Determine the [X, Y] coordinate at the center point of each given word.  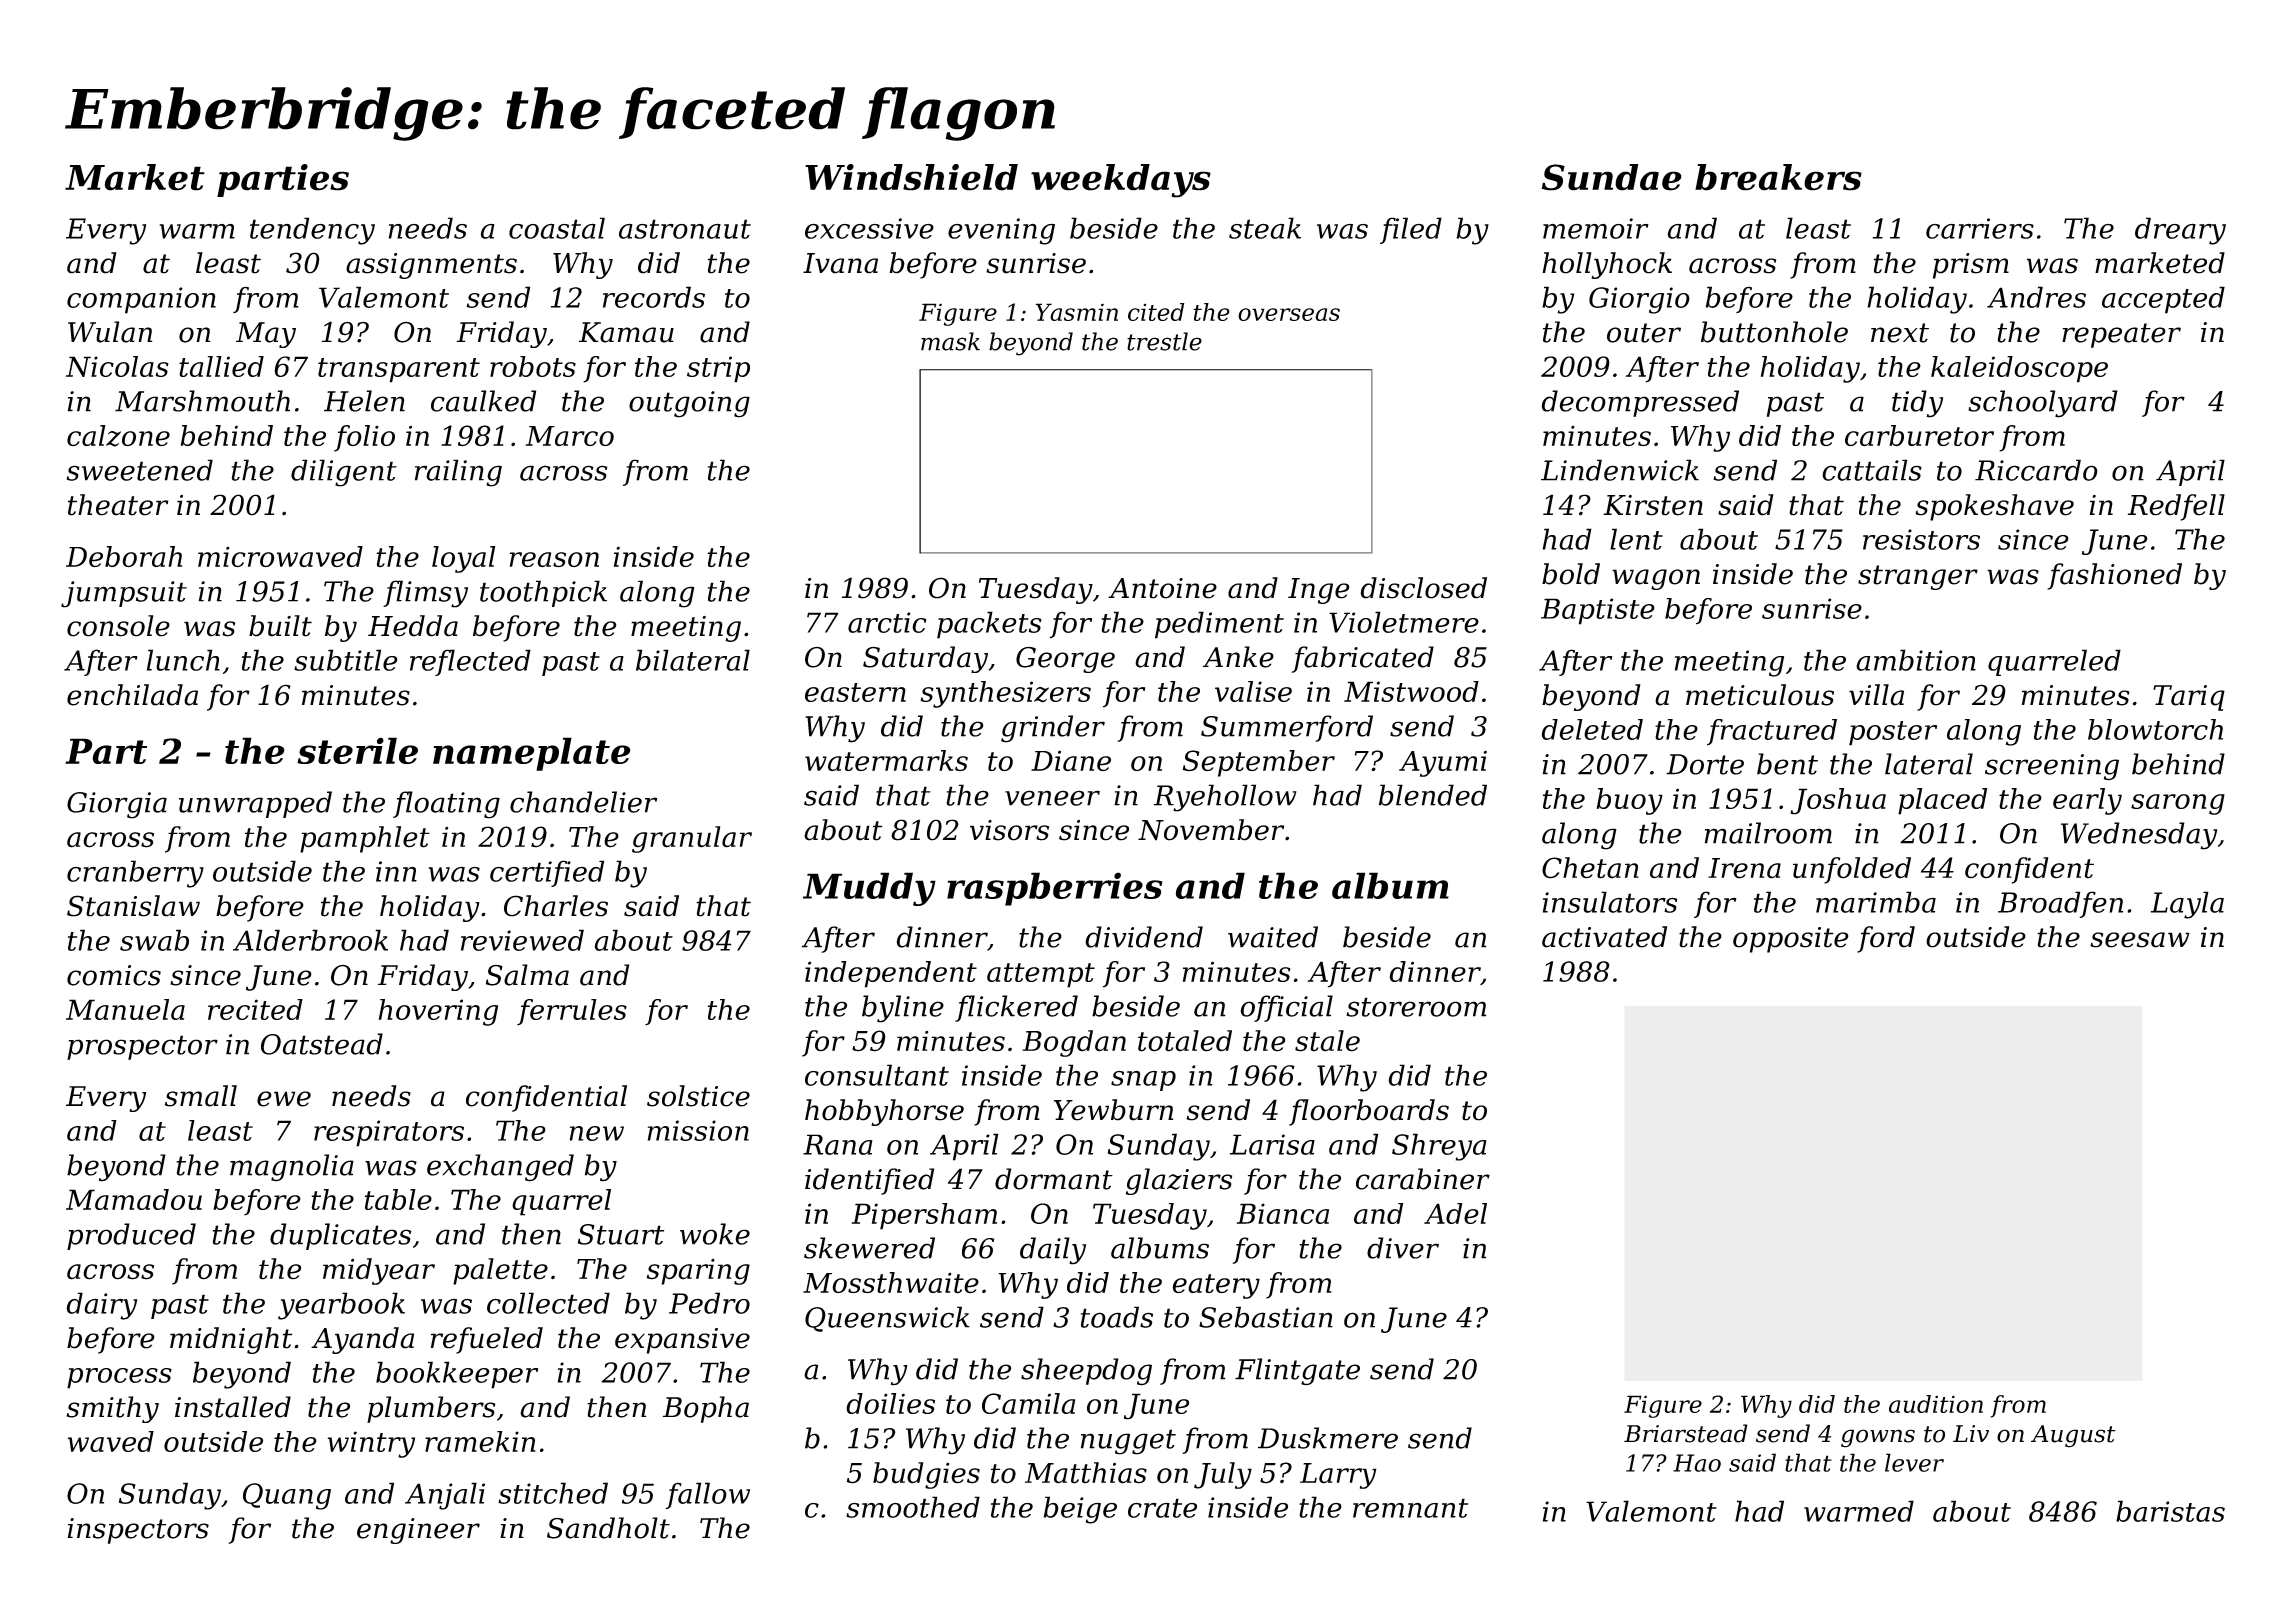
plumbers [431, 1409]
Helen [364, 401]
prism [1971, 266]
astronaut [685, 229]
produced [131, 1236]
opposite [1791, 940]
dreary [2180, 231]
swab [154, 940]
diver [1403, 1248]
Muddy [869, 889]
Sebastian [1266, 1317]
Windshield [911, 177]
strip [718, 369]
